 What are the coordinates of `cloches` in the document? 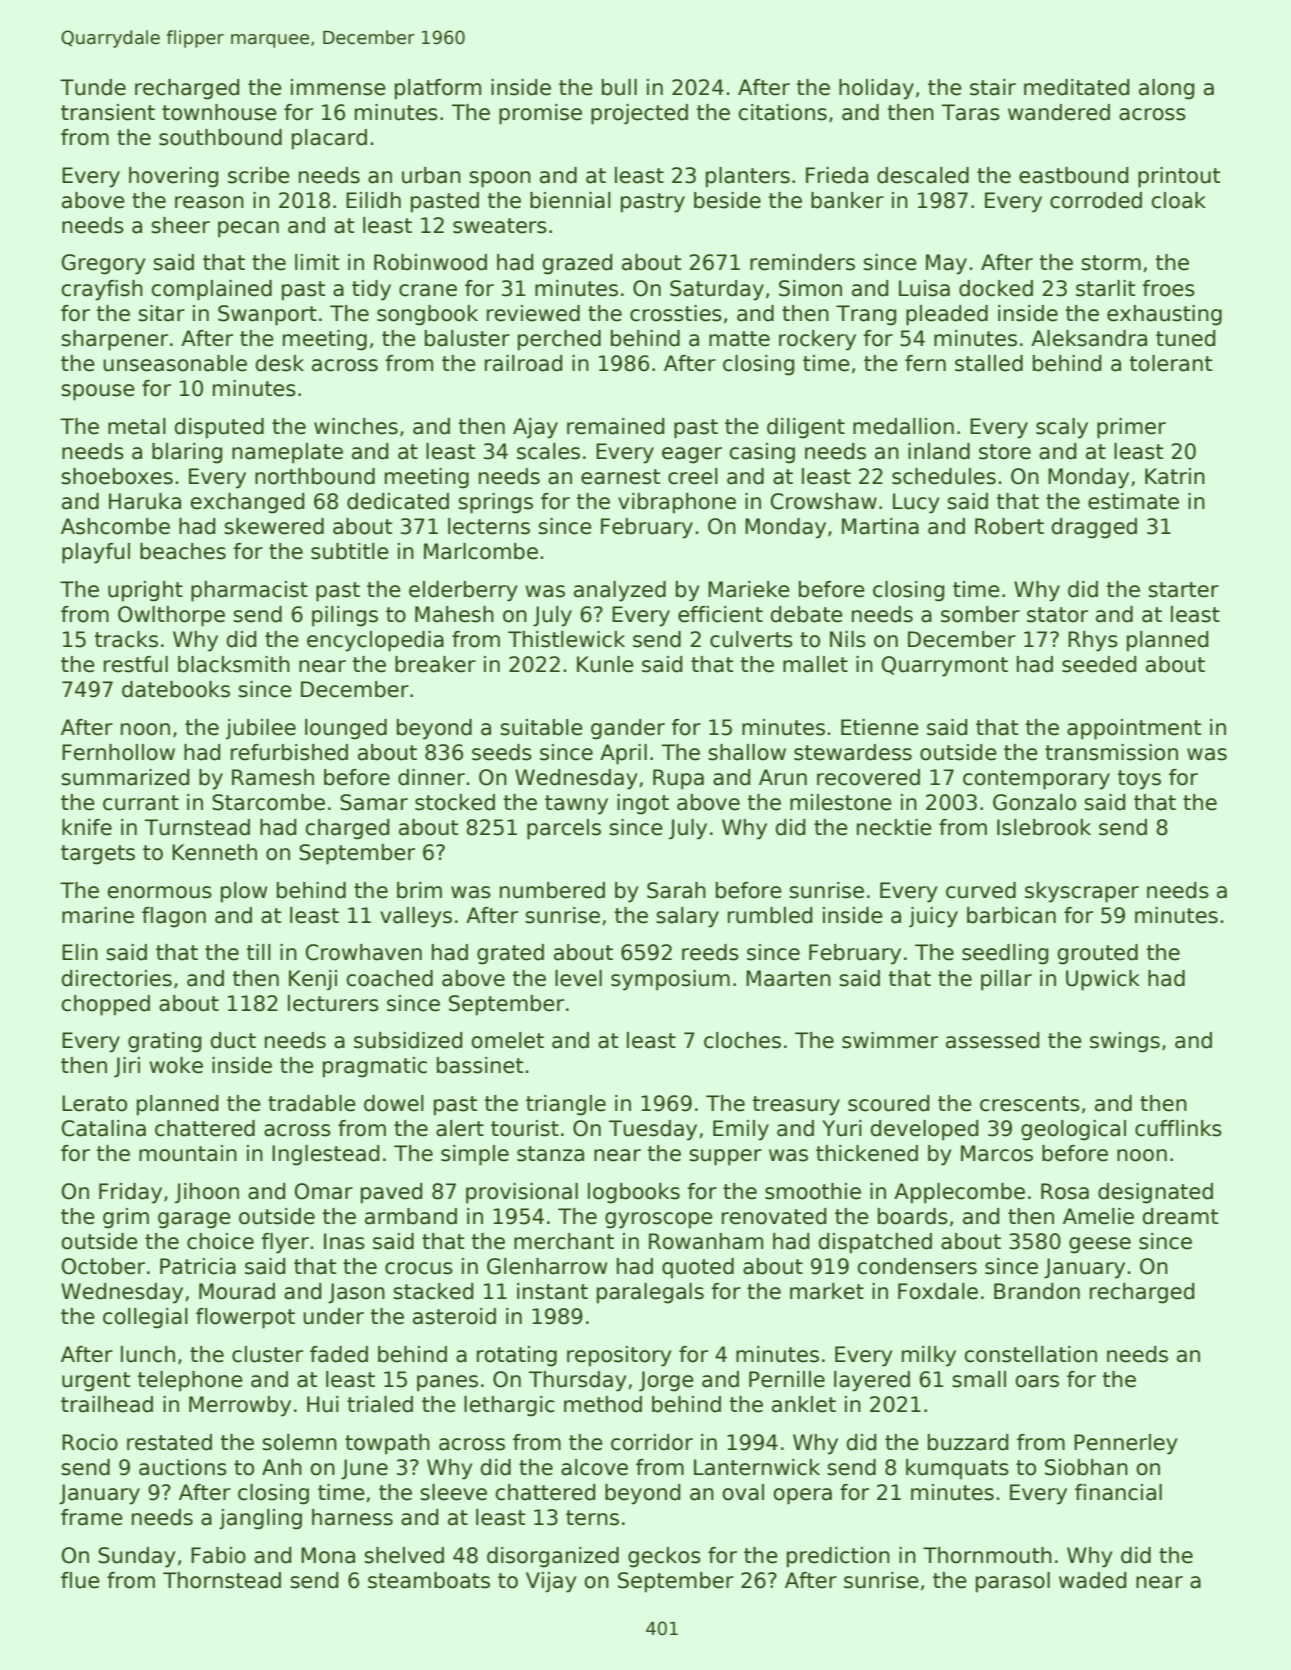 It's located at (742, 1040).
